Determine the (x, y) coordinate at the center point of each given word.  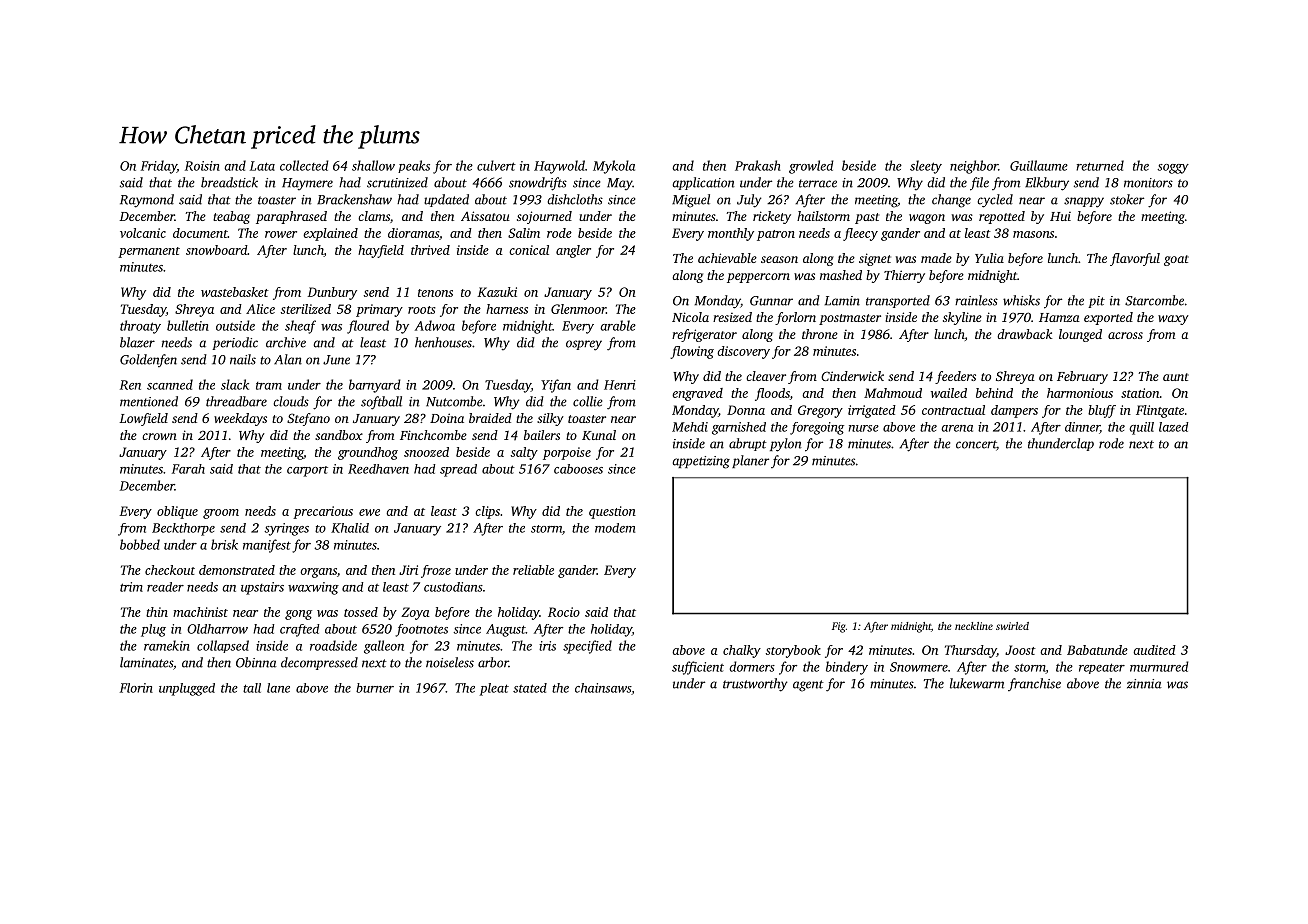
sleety (926, 167)
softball (381, 403)
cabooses (578, 469)
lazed (1174, 427)
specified (587, 647)
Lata (262, 166)
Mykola (614, 167)
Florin (136, 688)
